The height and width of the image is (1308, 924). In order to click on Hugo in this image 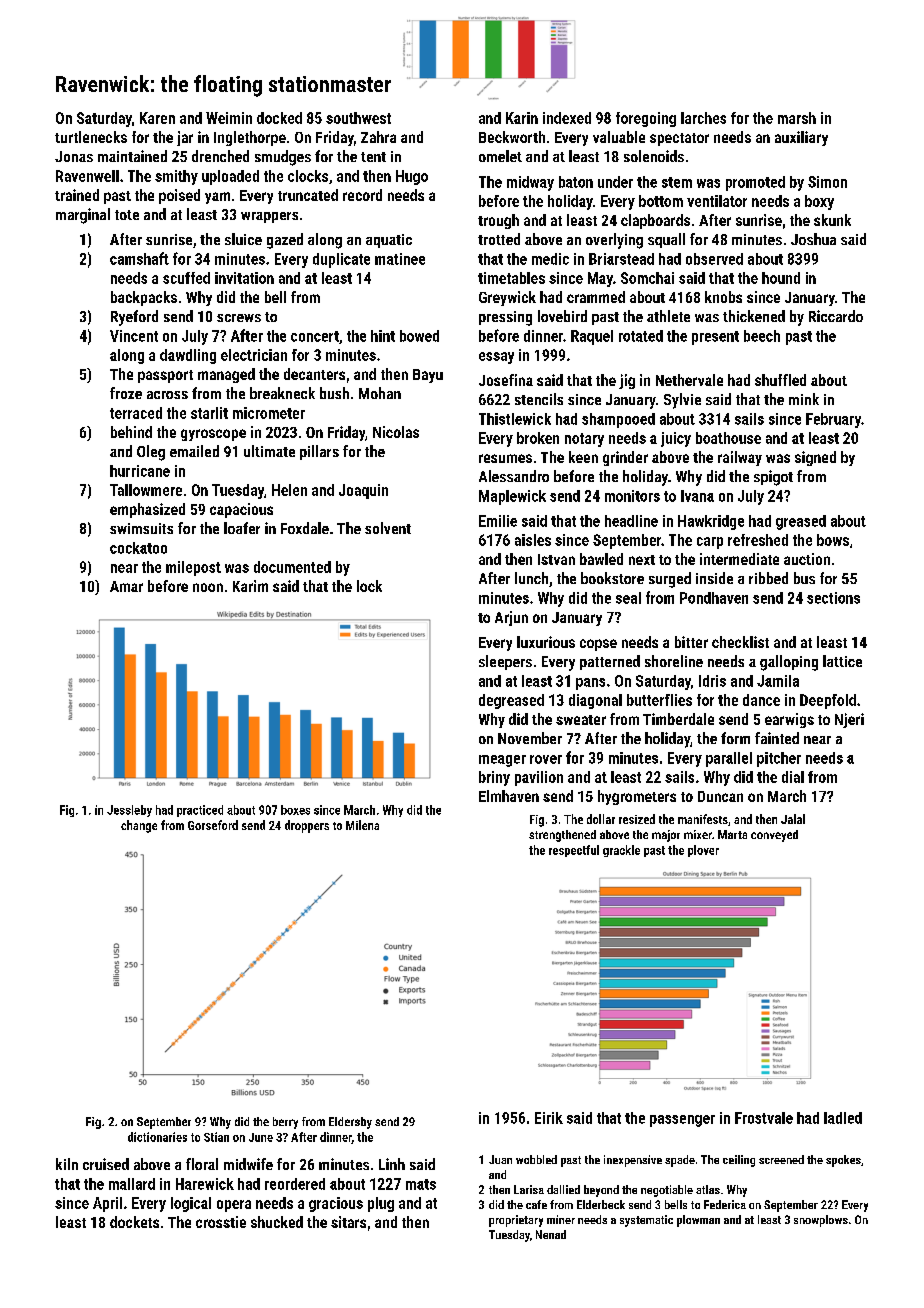, I will do `click(412, 177)`.
